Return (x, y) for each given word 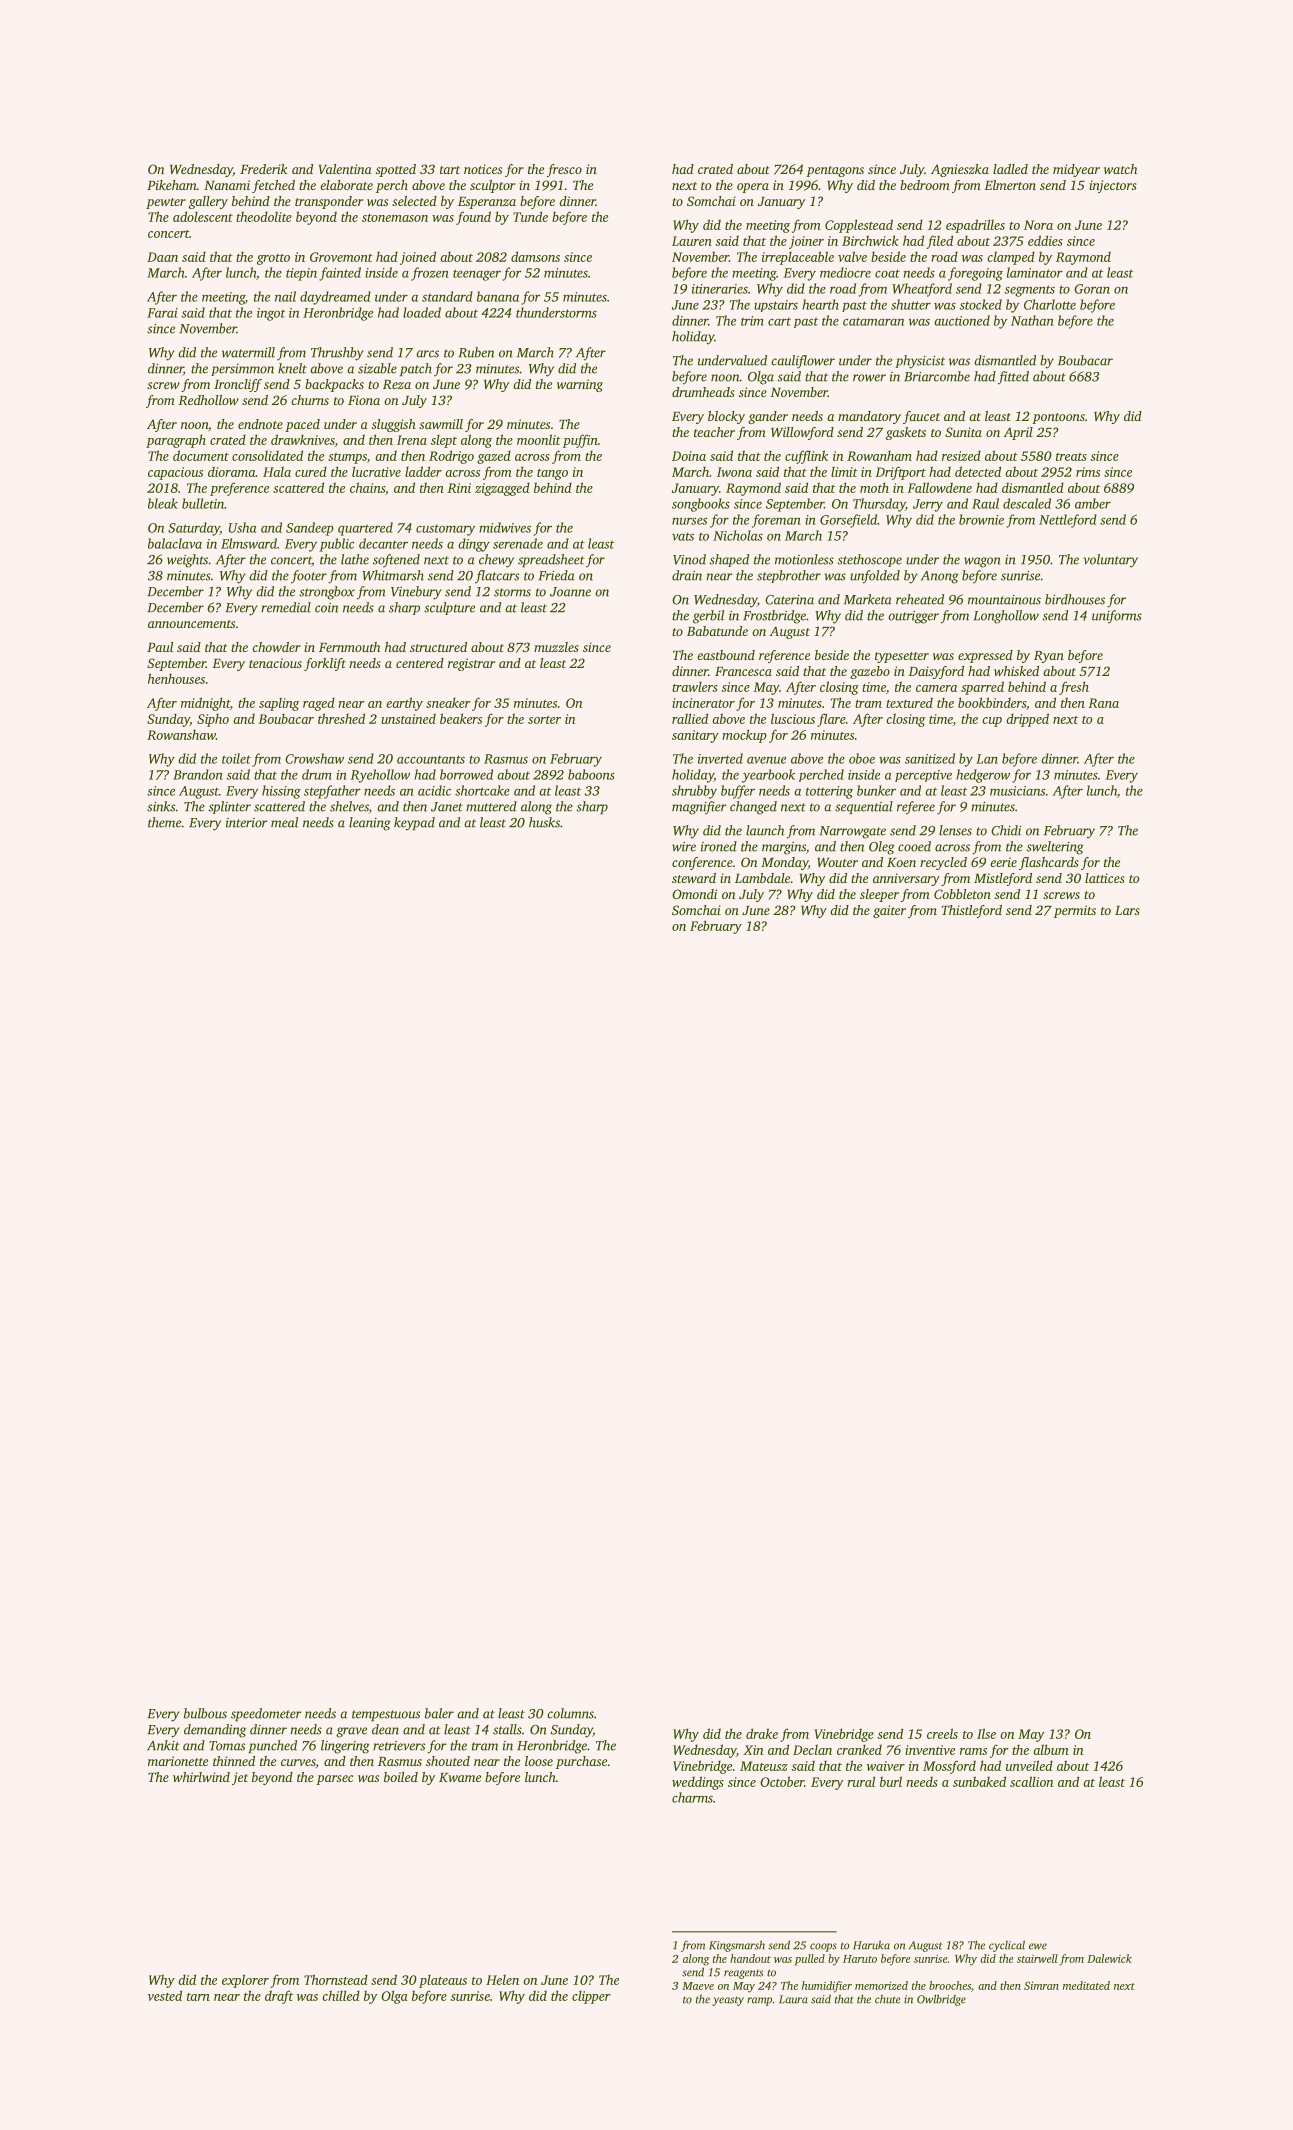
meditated (1086, 1985)
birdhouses (1075, 599)
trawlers (695, 686)
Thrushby (337, 354)
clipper (591, 1997)
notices (483, 169)
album (1051, 1749)
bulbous (205, 1713)
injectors (1113, 186)
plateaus (443, 1981)
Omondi (694, 894)
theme (164, 822)
